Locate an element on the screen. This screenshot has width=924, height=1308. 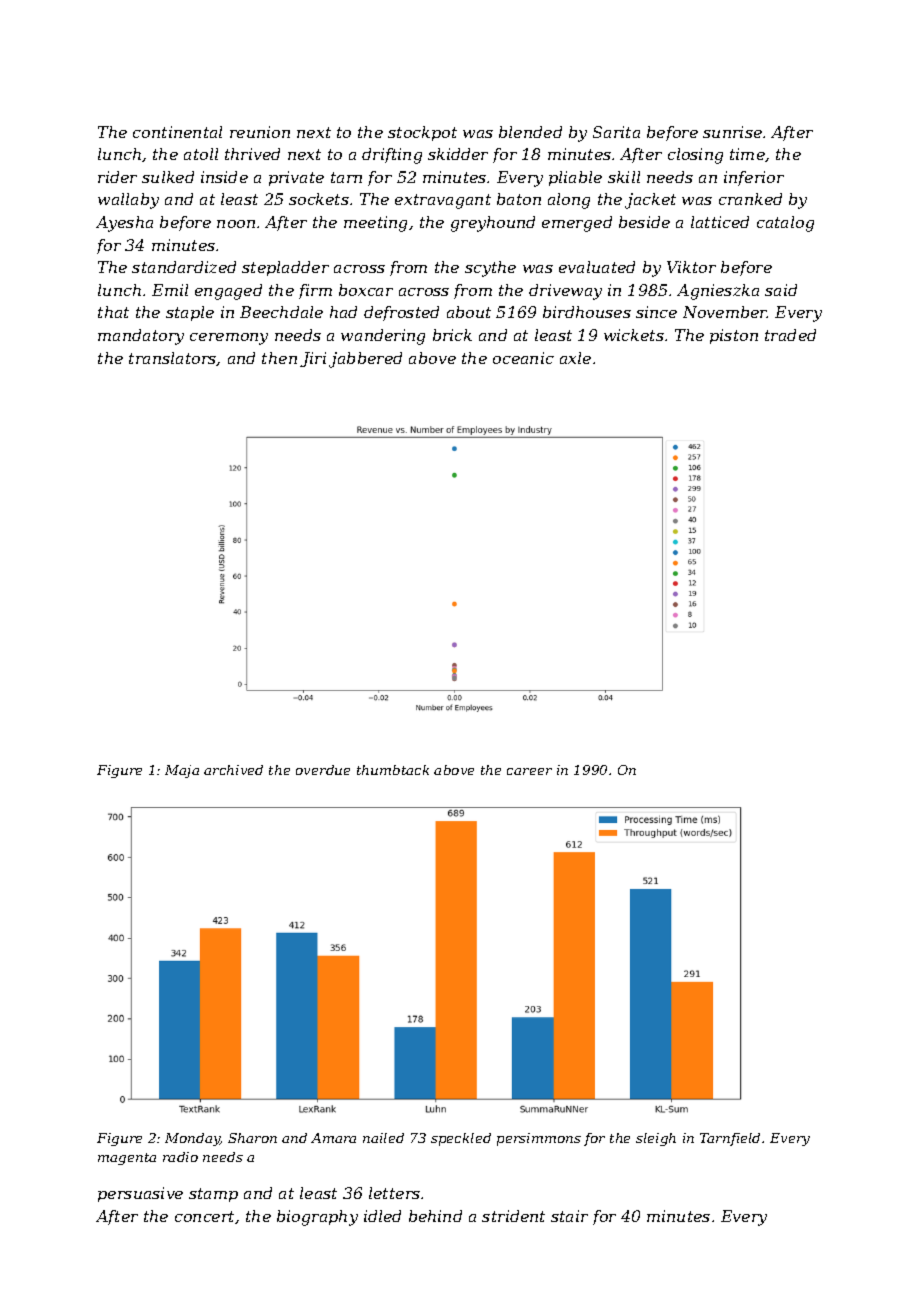
Sharon is located at coordinates (252, 1138).
